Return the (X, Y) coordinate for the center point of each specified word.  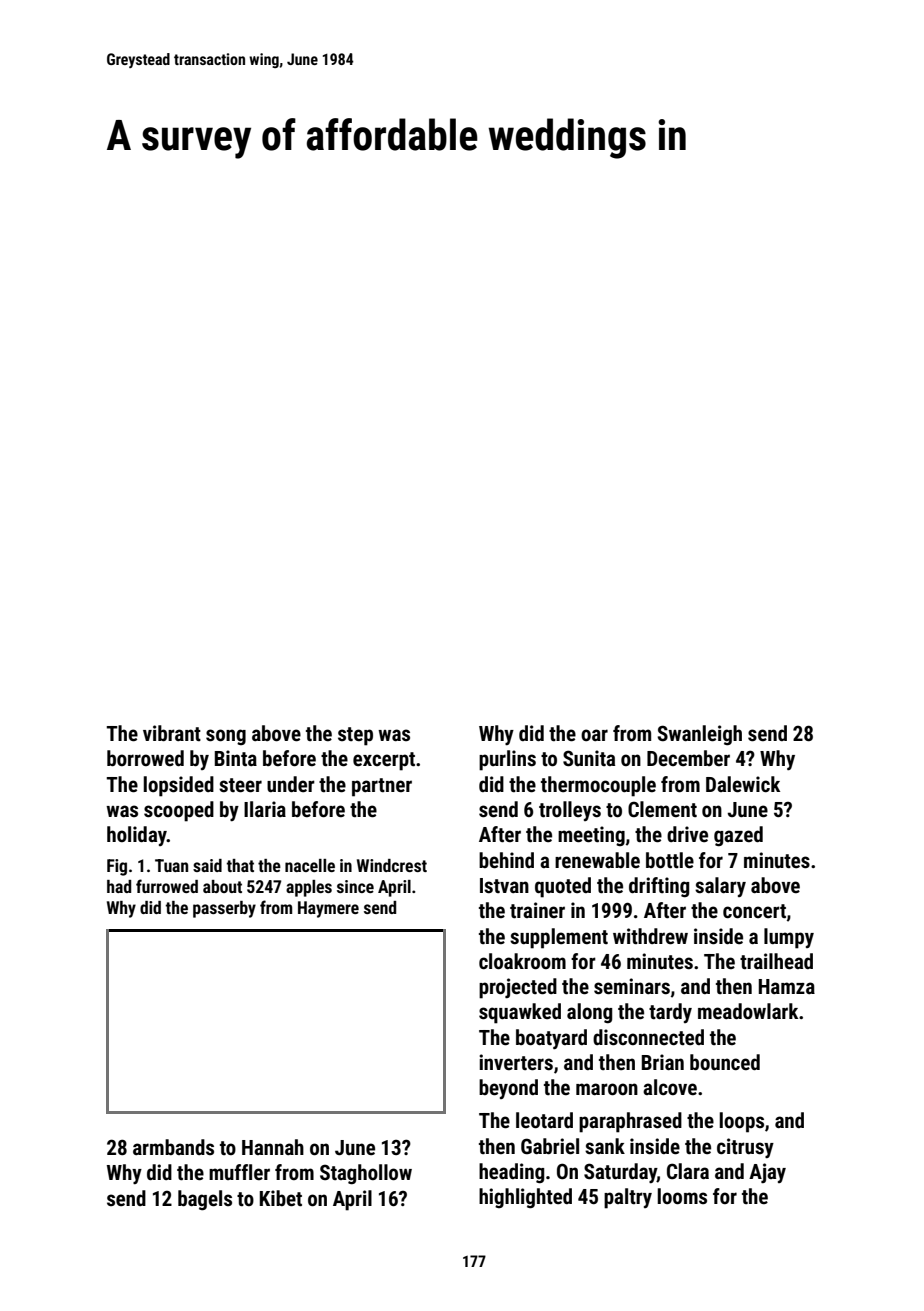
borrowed (145, 758)
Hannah (273, 1147)
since (355, 886)
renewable (597, 860)
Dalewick (743, 784)
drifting (659, 887)
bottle (670, 860)
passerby (224, 909)
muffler (239, 1172)
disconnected (648, 1037)
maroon (607, 1089)
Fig (117, 867)
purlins (507, 760)
